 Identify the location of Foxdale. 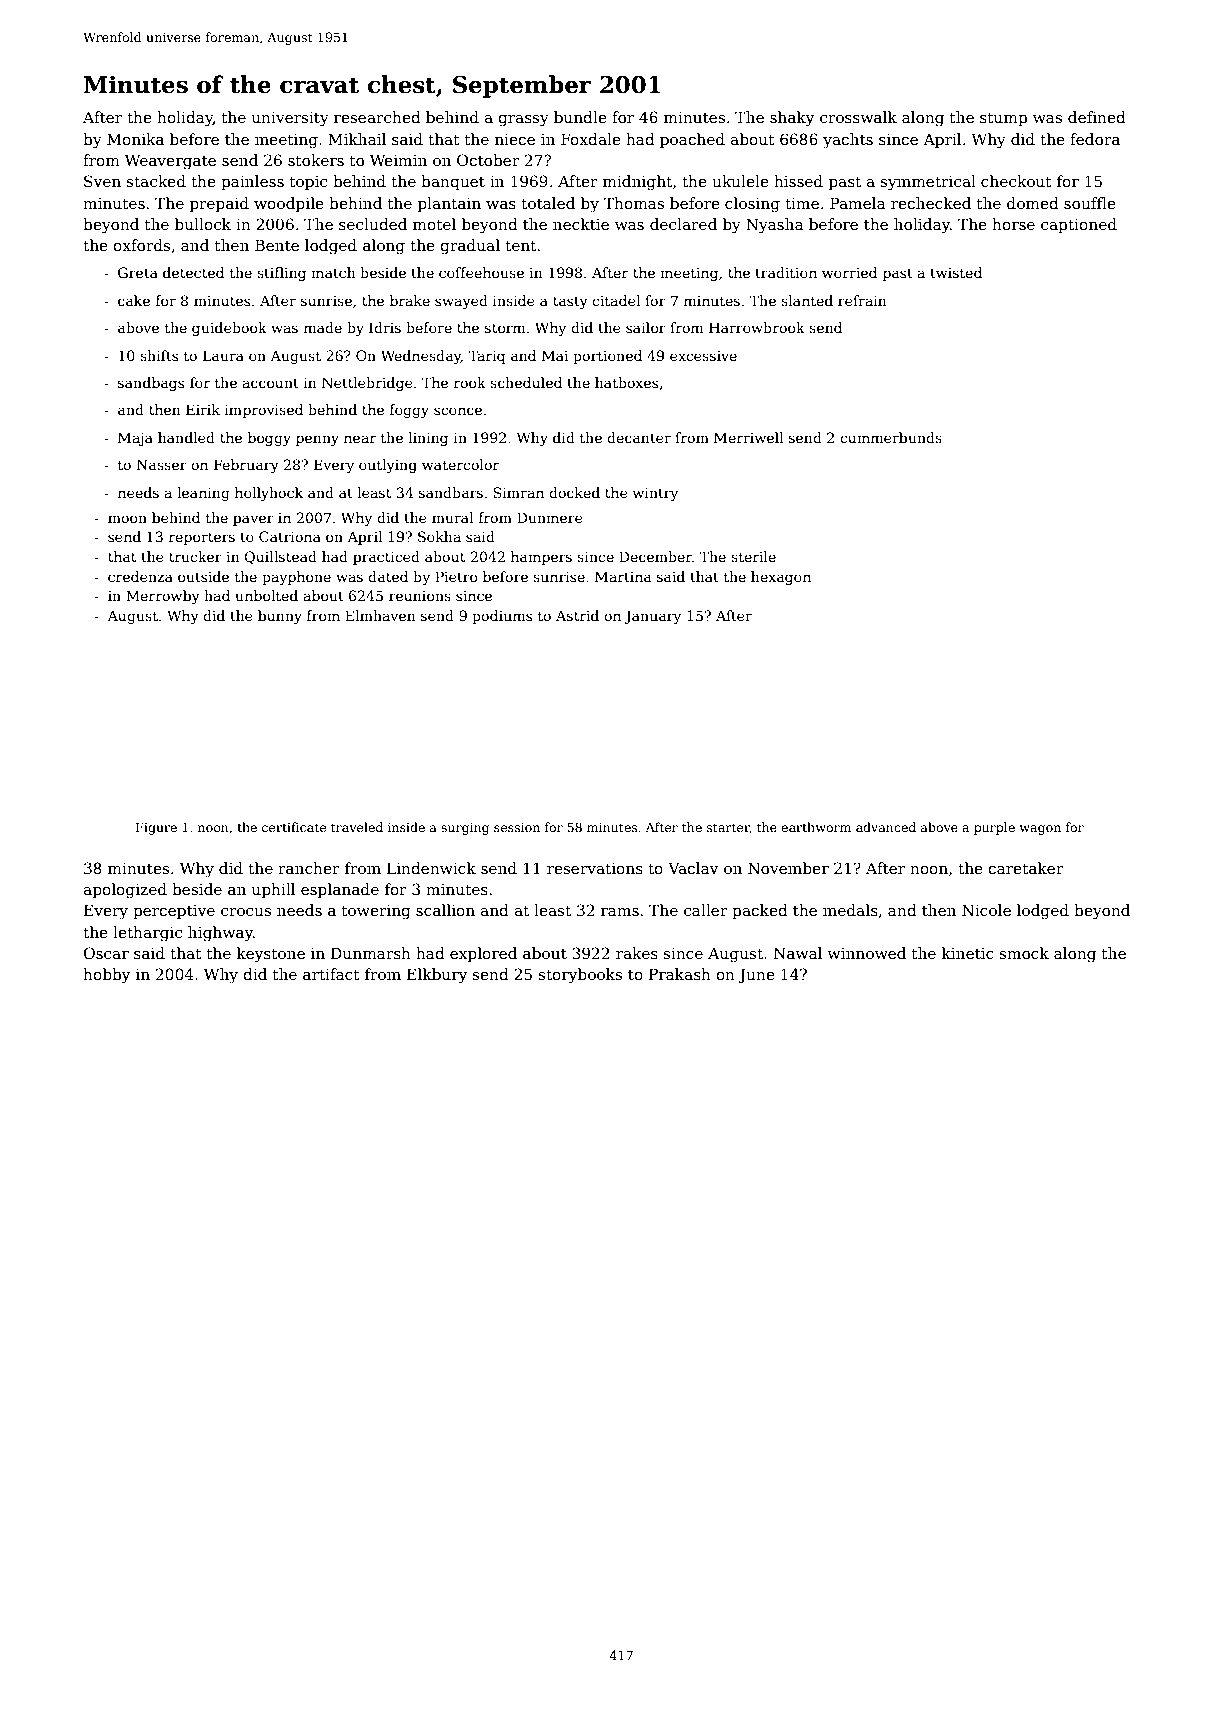
(591, 139).
